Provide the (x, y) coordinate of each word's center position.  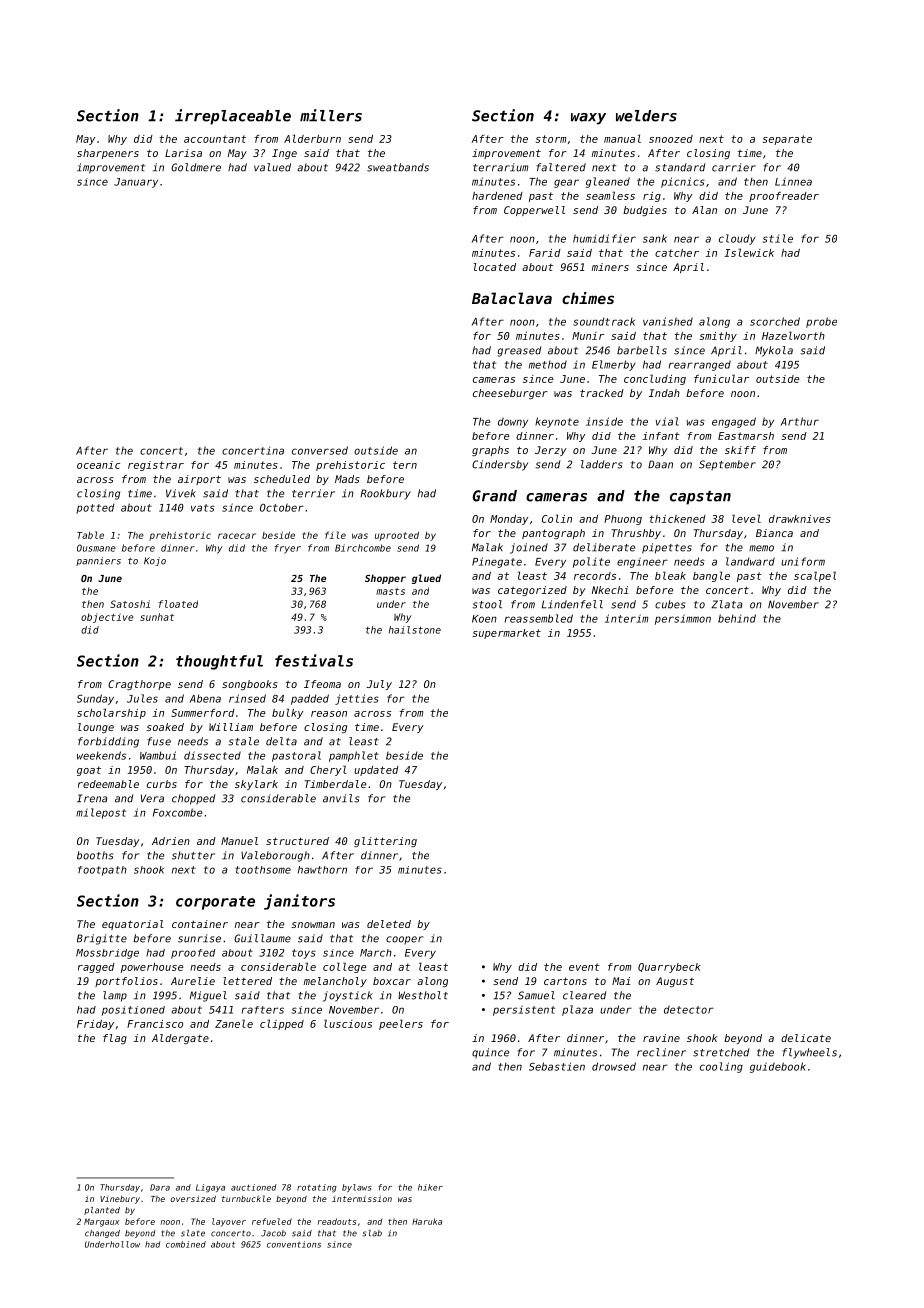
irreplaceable (233, 117)
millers (331, 115)
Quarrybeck (669, 968)
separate (787, 140)
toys (304, 954)
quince (490, 1053)
